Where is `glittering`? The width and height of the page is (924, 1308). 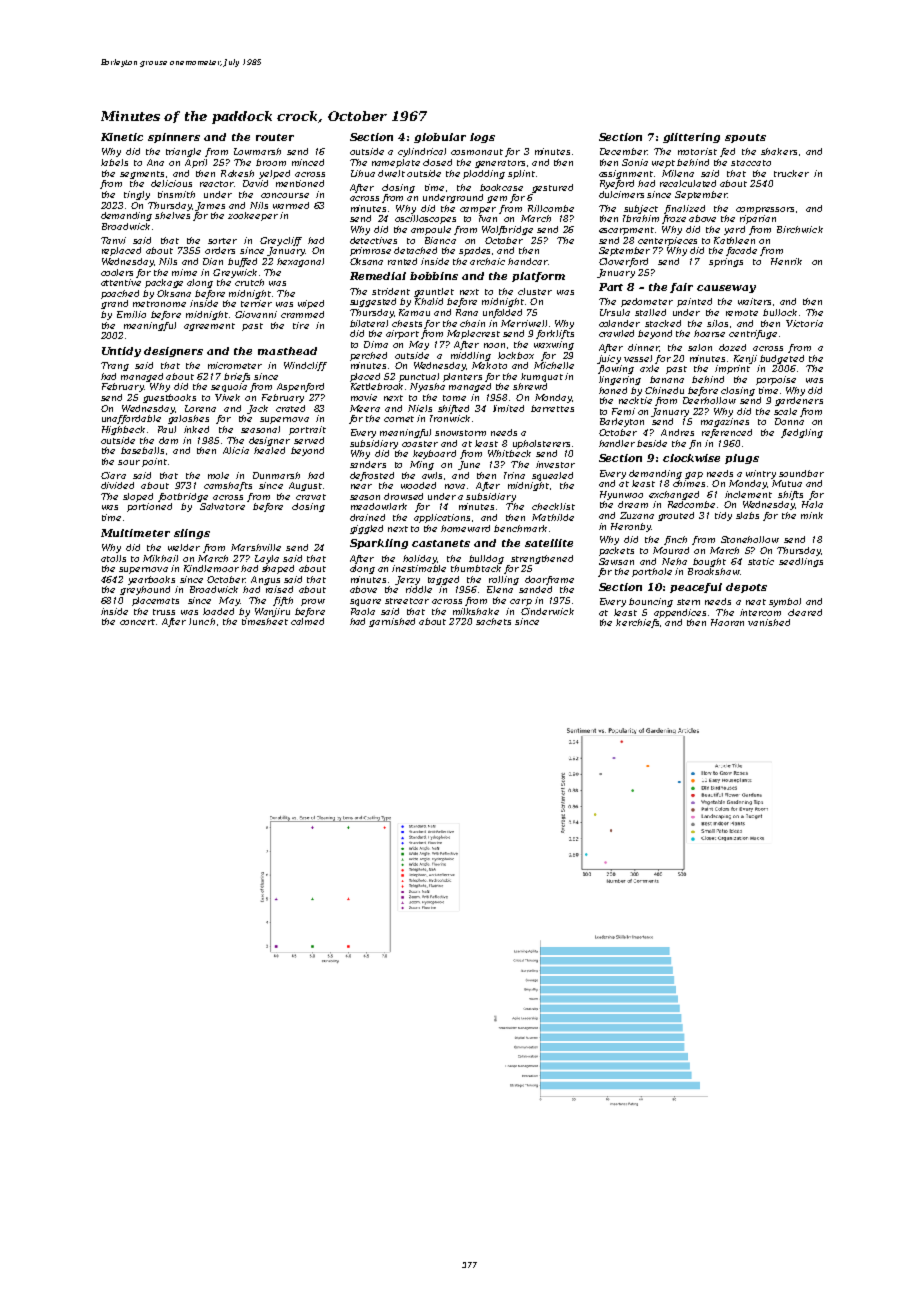
glittering is located at coordinates (691, 138).
